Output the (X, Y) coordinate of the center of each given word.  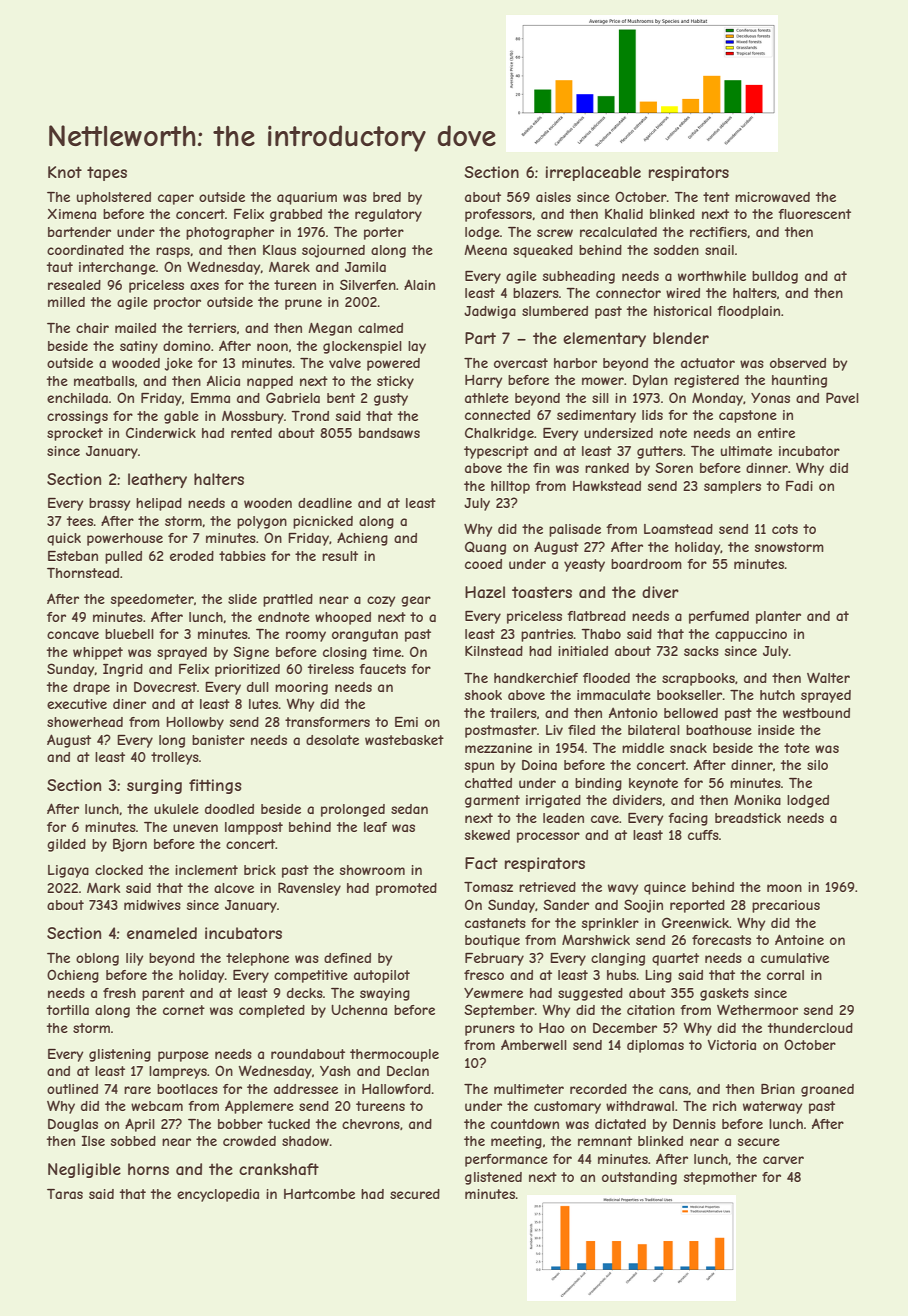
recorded (598, 1089)
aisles (553, 197)
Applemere (259, 1107)
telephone (257, 959)
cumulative (795, 958)
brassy (110, 504)
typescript (496, 452)
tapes (107, 173)
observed (798, 363)
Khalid (624, 214)
